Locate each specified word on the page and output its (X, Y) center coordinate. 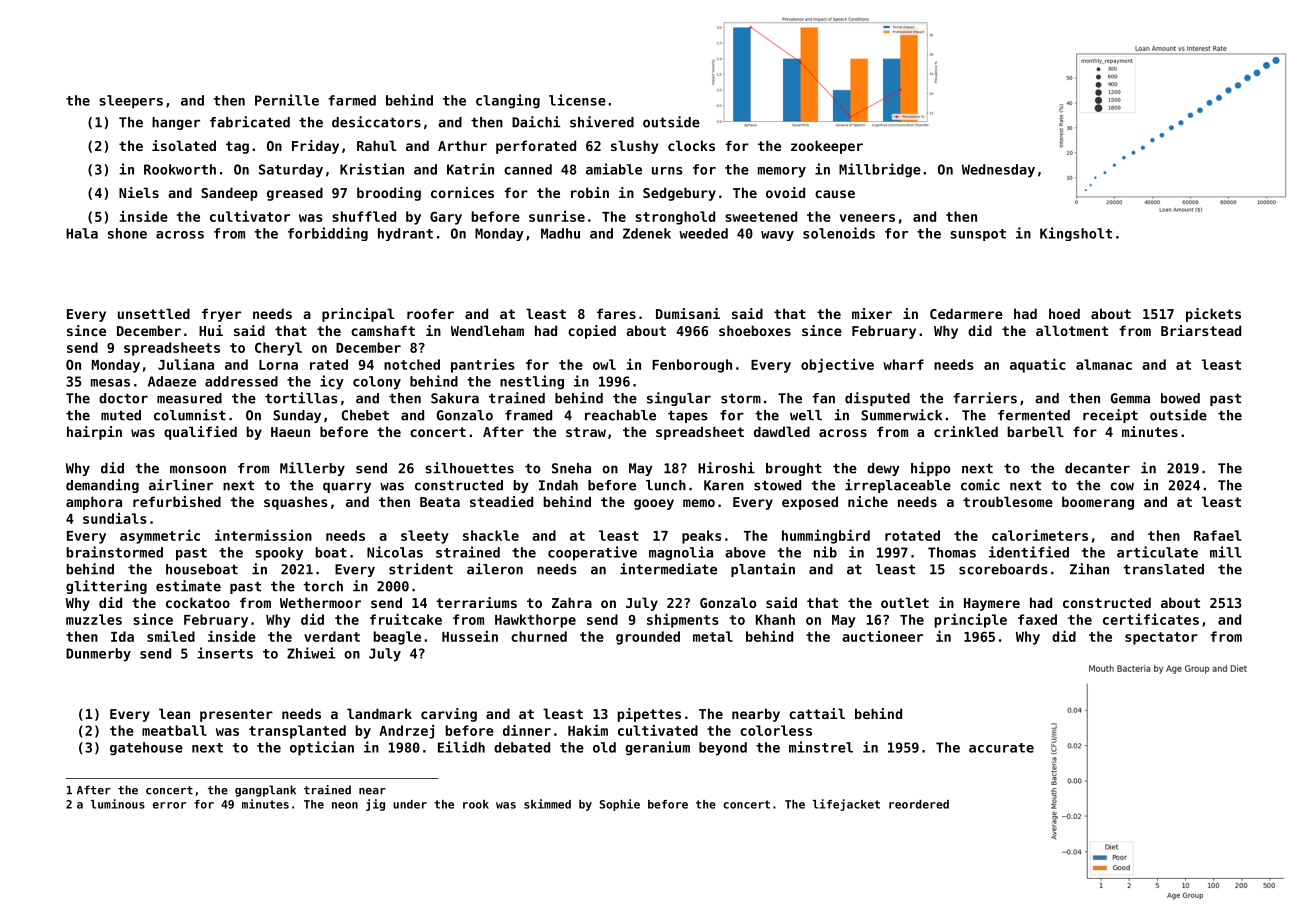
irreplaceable (898, 486)
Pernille (287, 100)
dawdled (782, 431)
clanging (508, 101)
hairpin (94, 433)
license (577, 100)
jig (375, 805)
